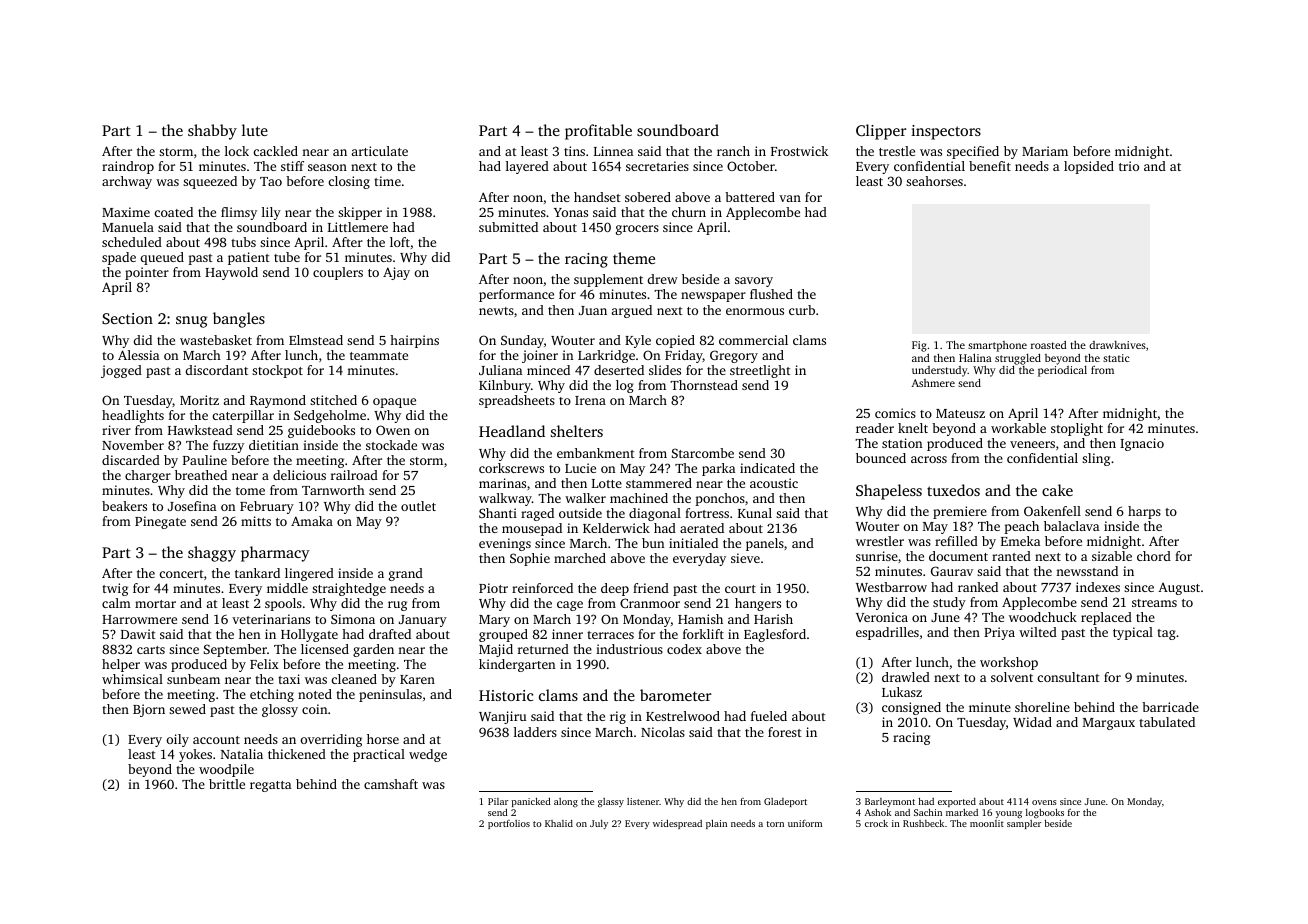 This screenshot has width=1308, height=924. What do you see at coordinates (509, 824) in the screenshot?
I see `portfolios` at bounding box center [509, 824].
